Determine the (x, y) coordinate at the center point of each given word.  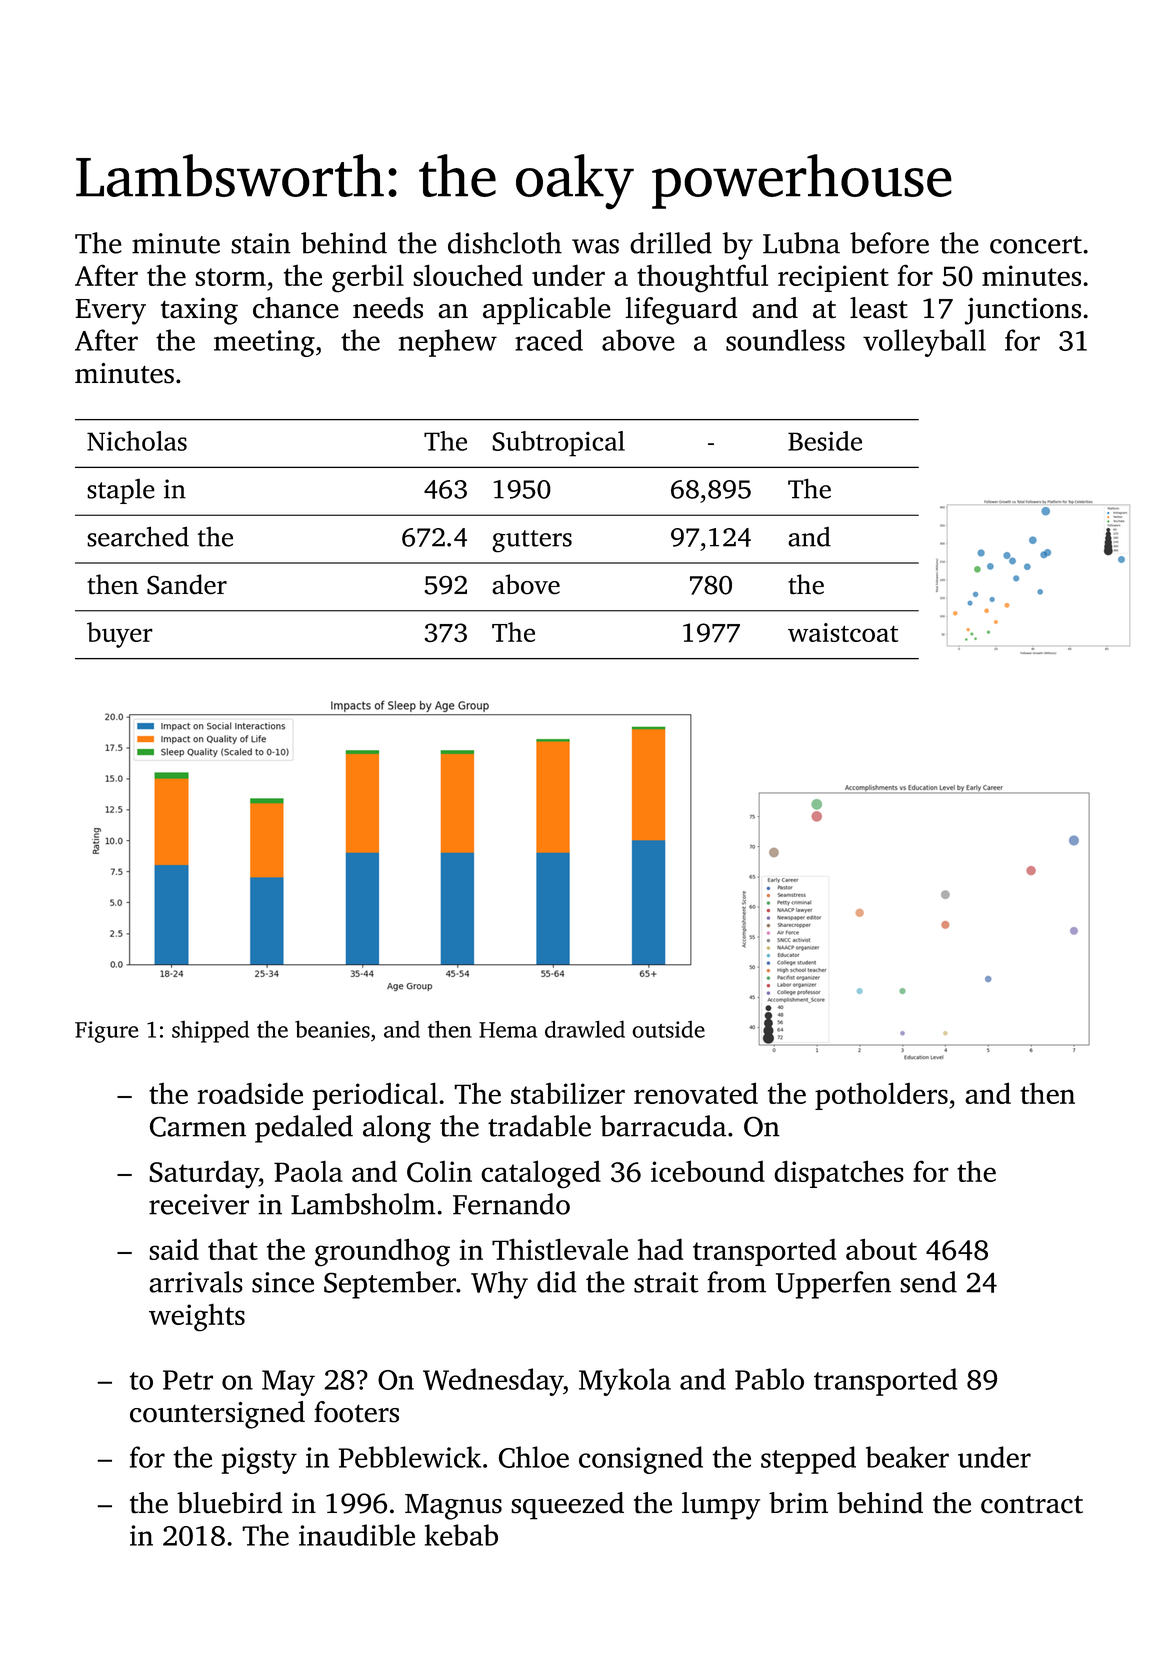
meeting (264, 343)
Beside (825, 441)
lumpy (721, 1506)
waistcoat (843, 632)
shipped (210, 1032)
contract (1032, 1504)
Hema (508, 1030)
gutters (532, 541)
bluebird (229, 1503)
